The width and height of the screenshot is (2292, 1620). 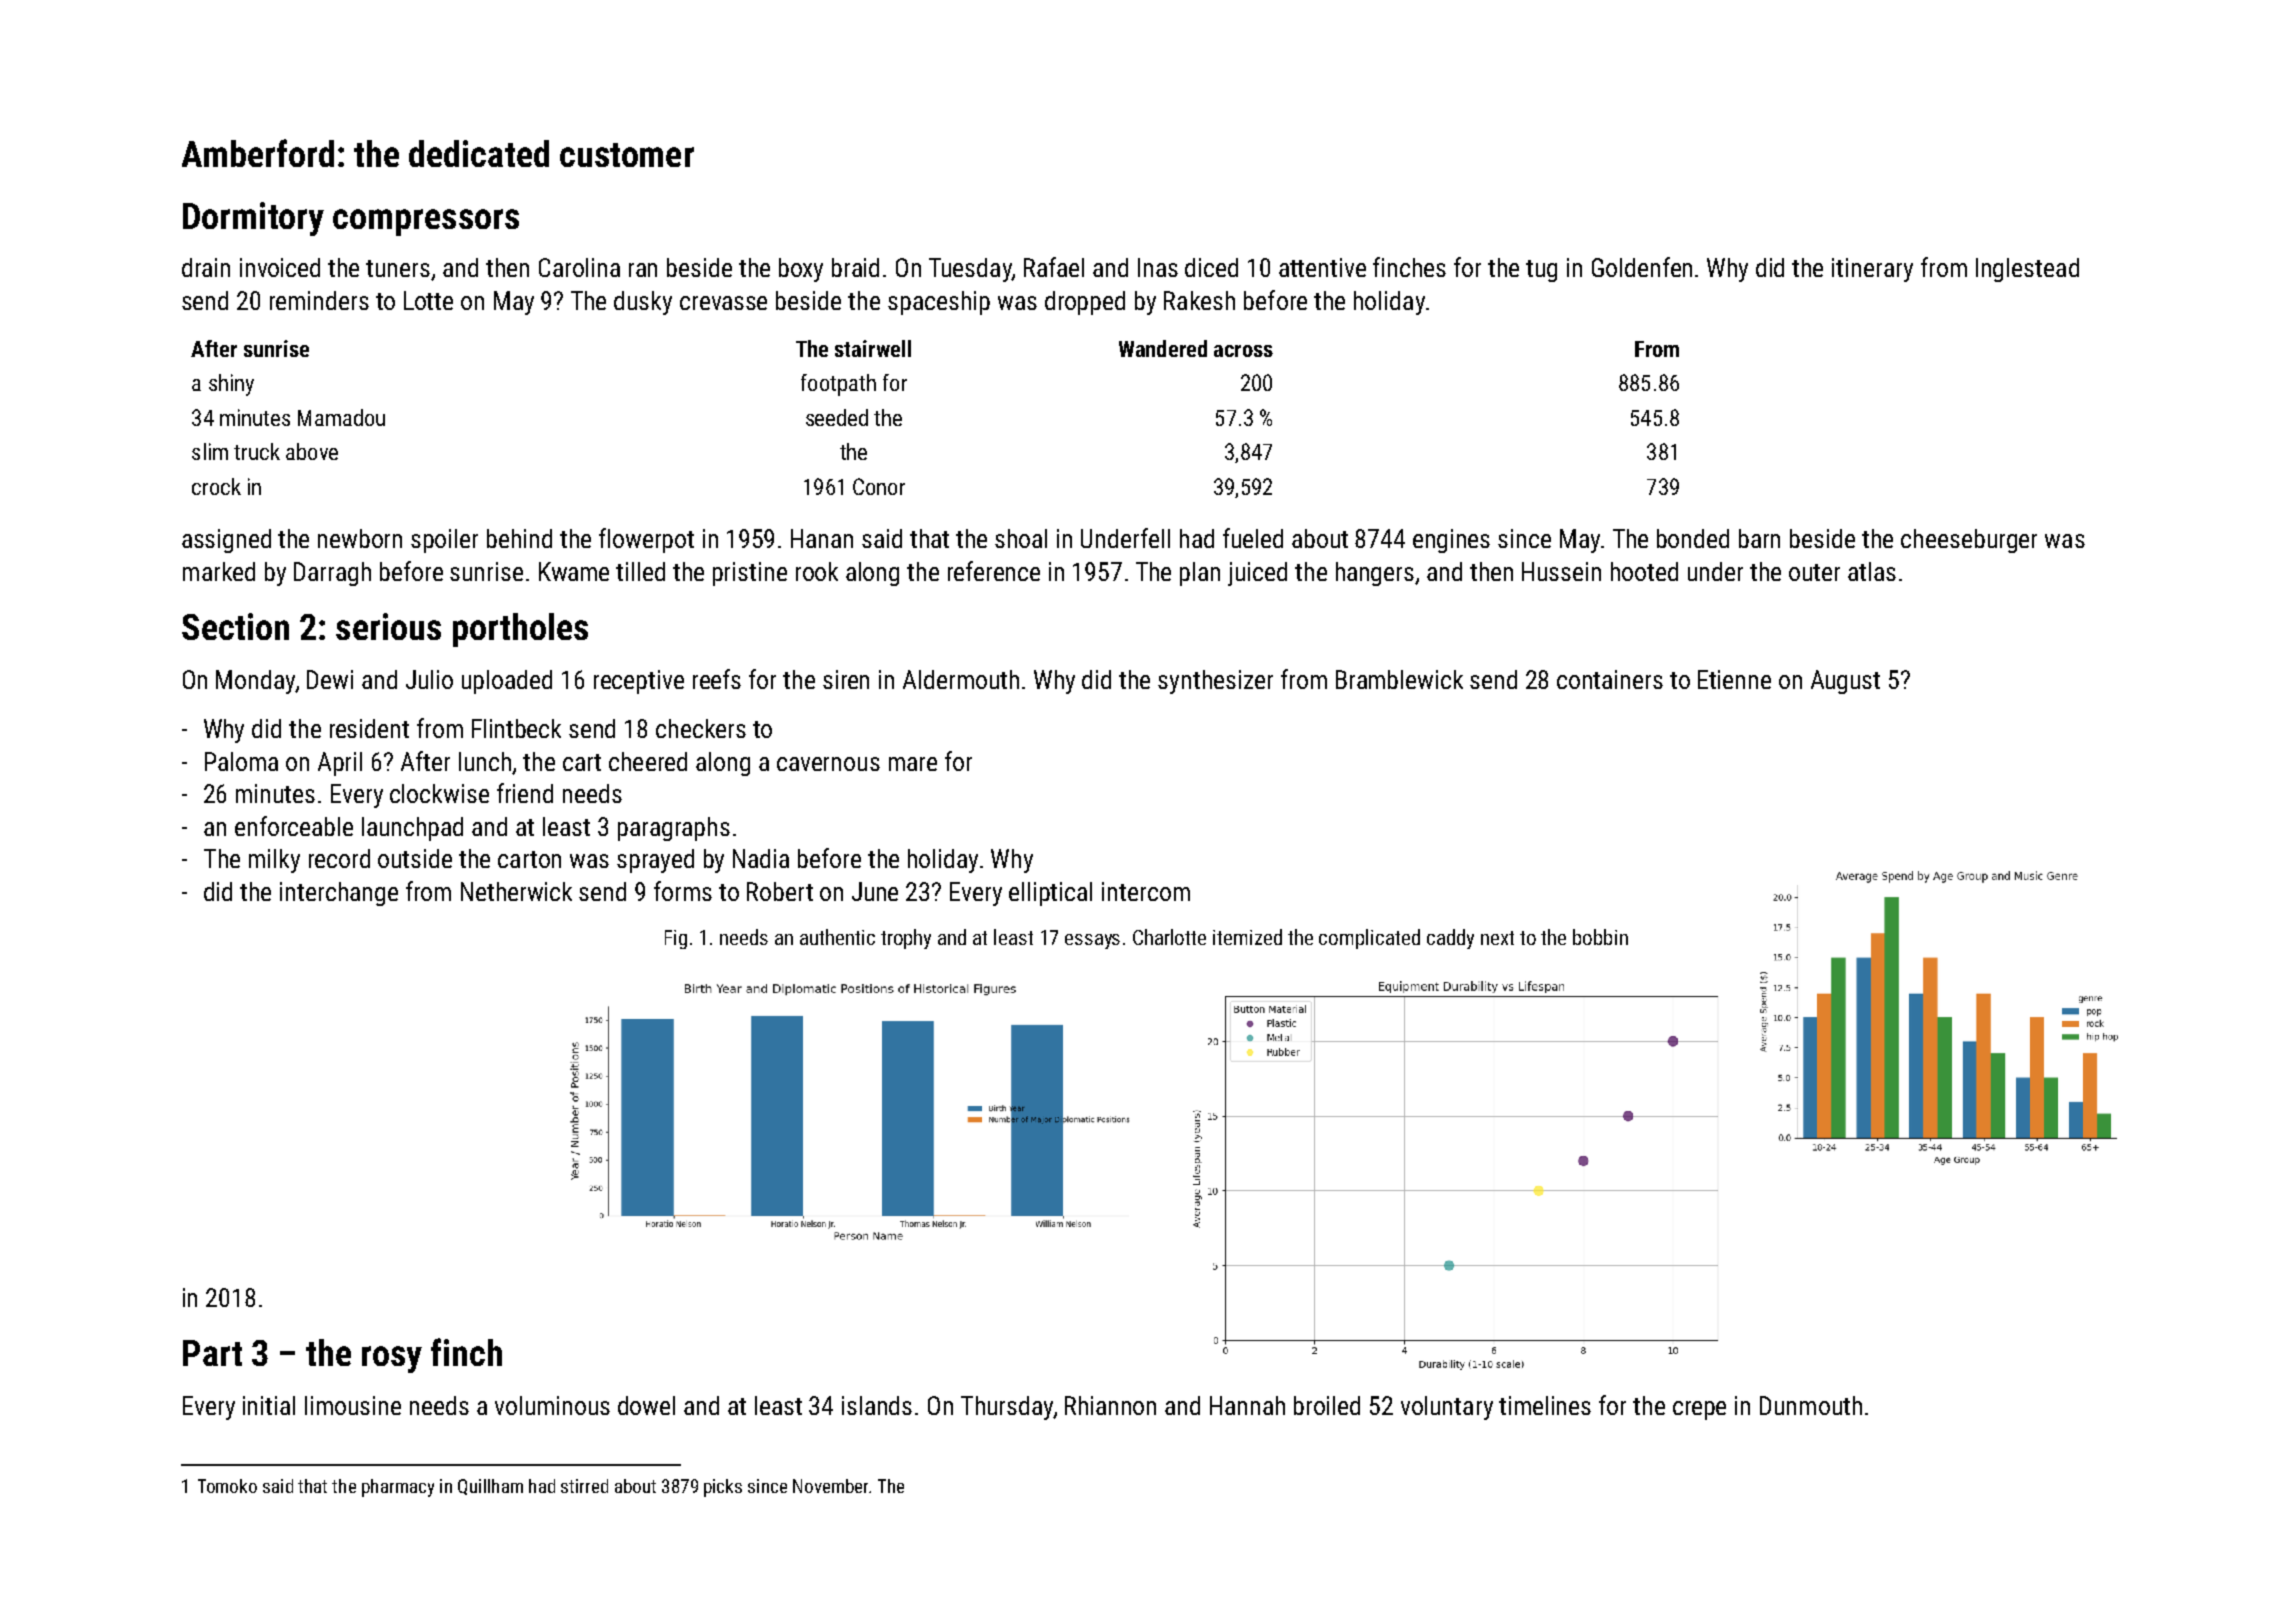 I want to click on Goldenfen, so click(x=1642, y=267).
